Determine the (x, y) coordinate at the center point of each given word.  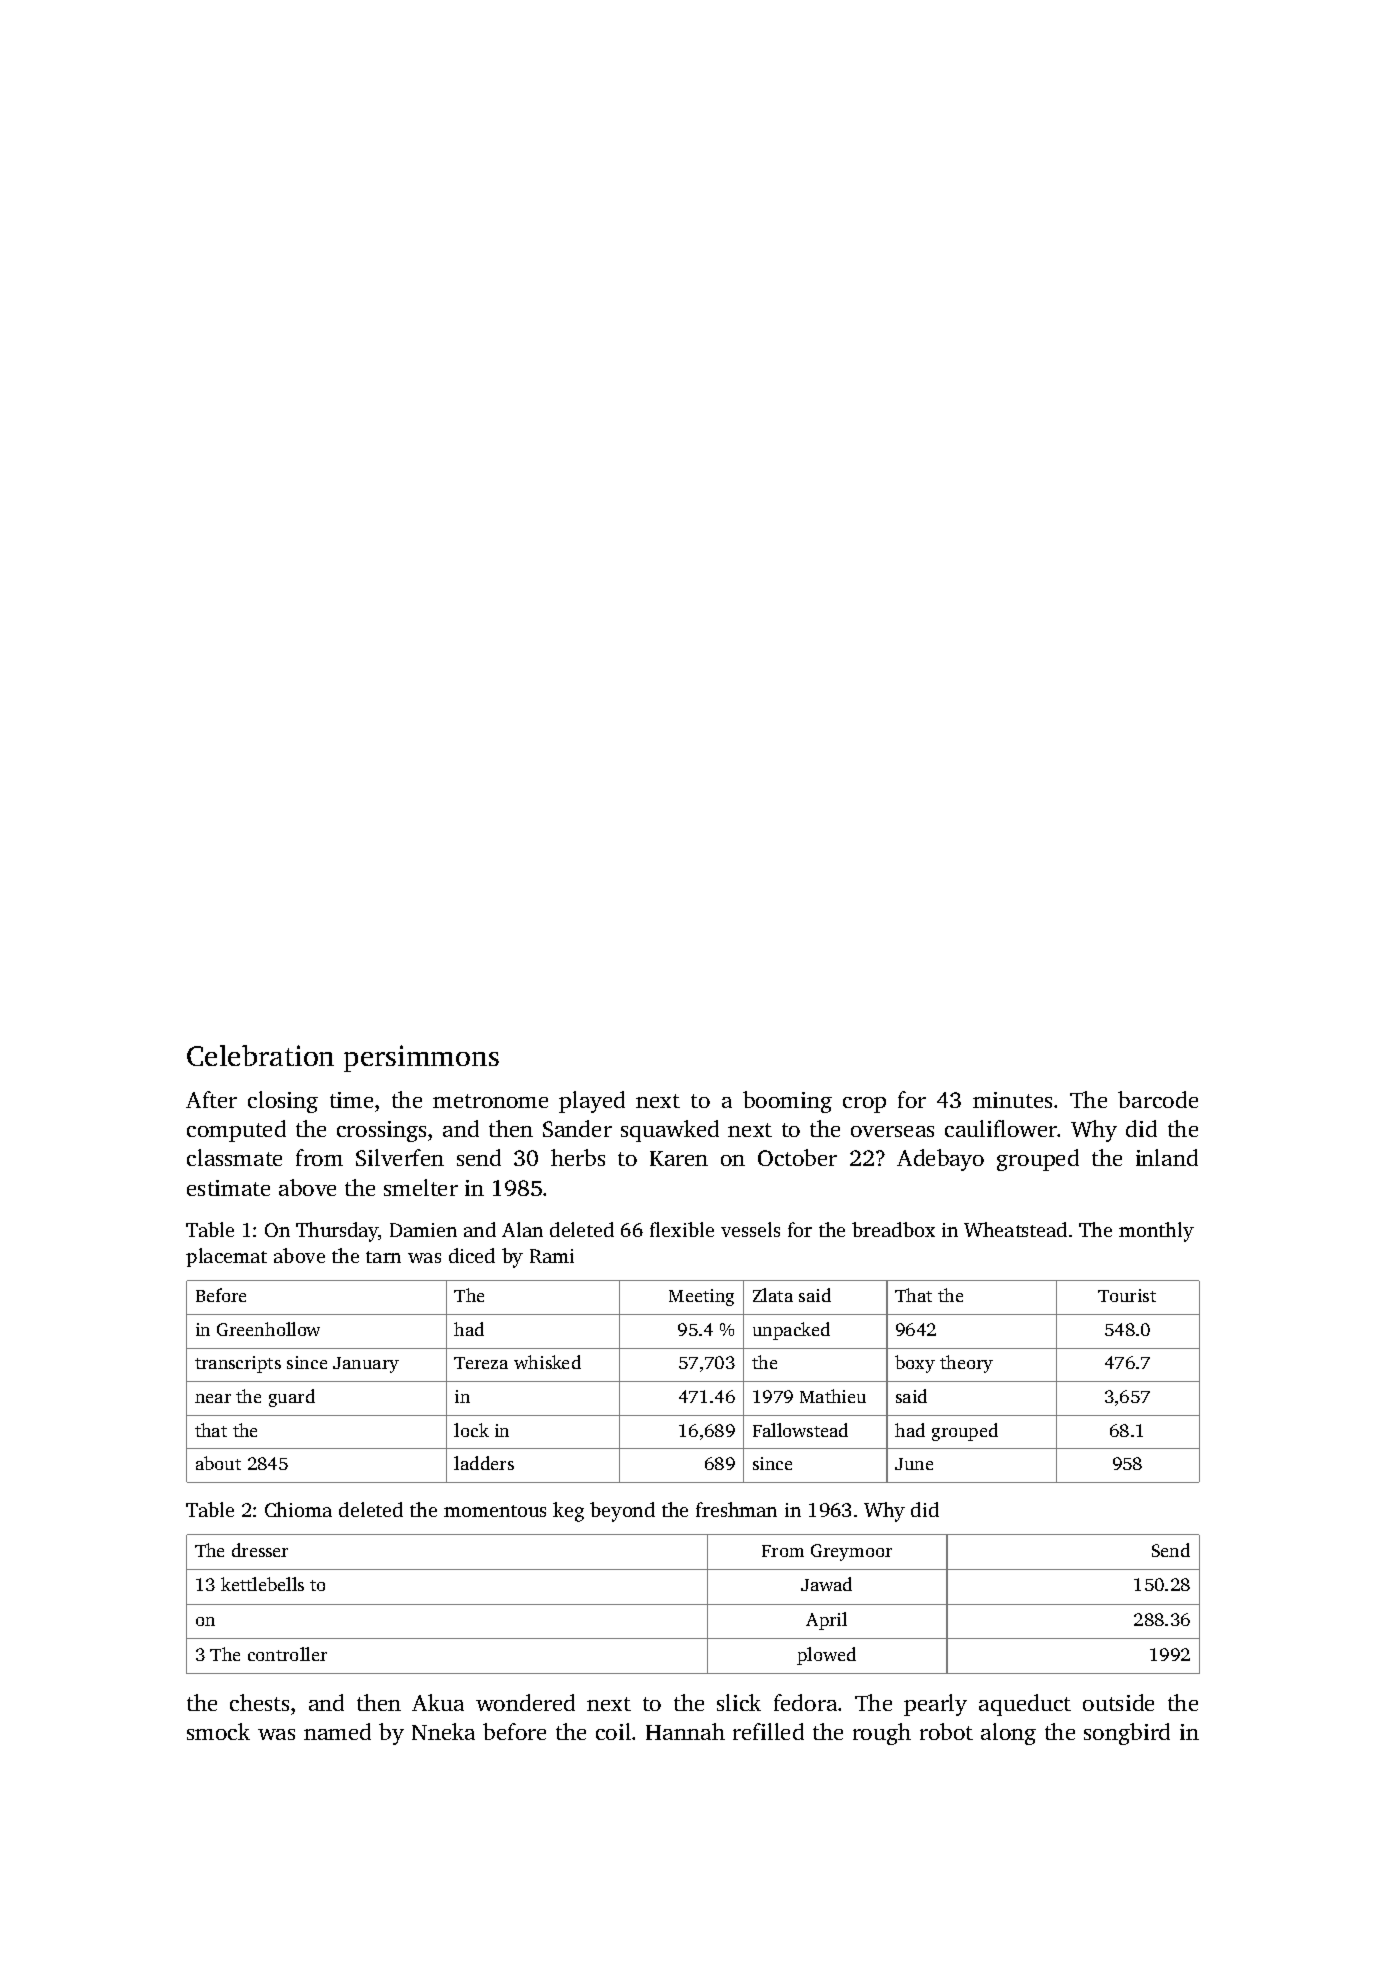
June (914, 1464)
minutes (1012, 1100)
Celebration (260, 1055)
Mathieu (833, 1396)
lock (471, 1430)
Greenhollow (268, 1329)
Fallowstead (800, 1430)
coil (613, 1731)
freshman (736, 1509)
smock (218, 1731)
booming (787, 1102)
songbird (1127, 1734)
